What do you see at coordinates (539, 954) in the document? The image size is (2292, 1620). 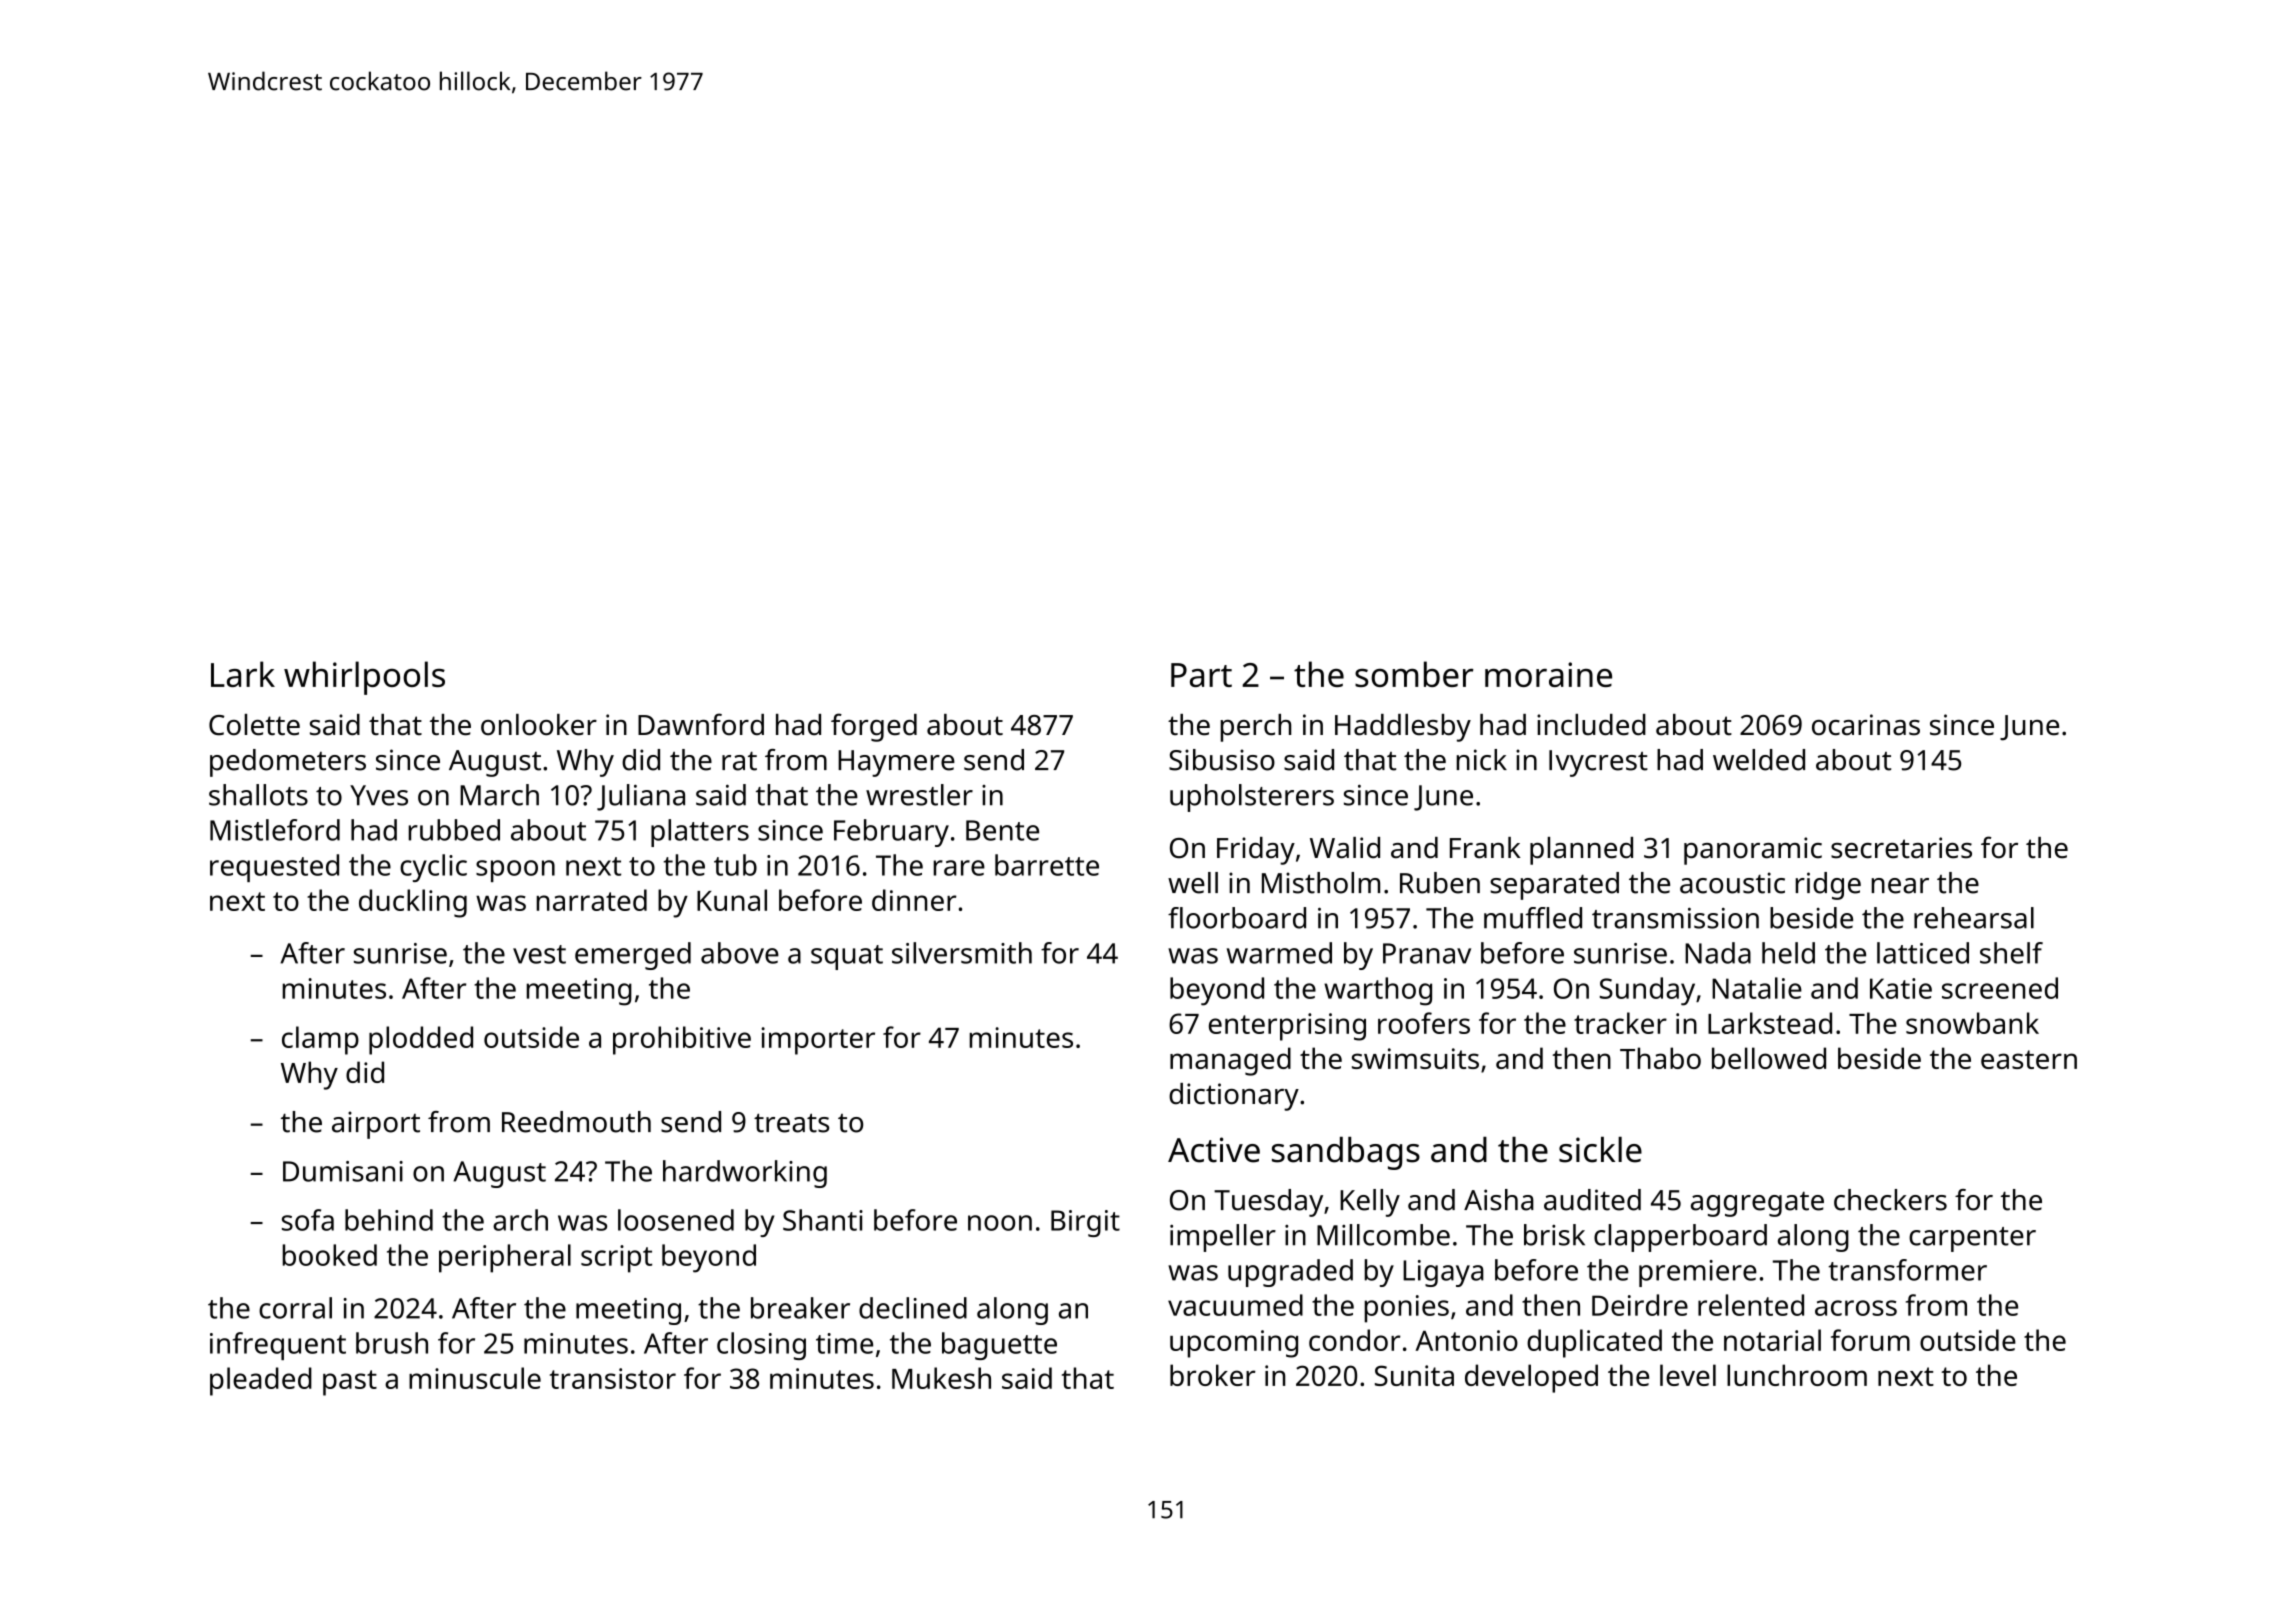 I see `vest` at bounding box center [539, 954].
